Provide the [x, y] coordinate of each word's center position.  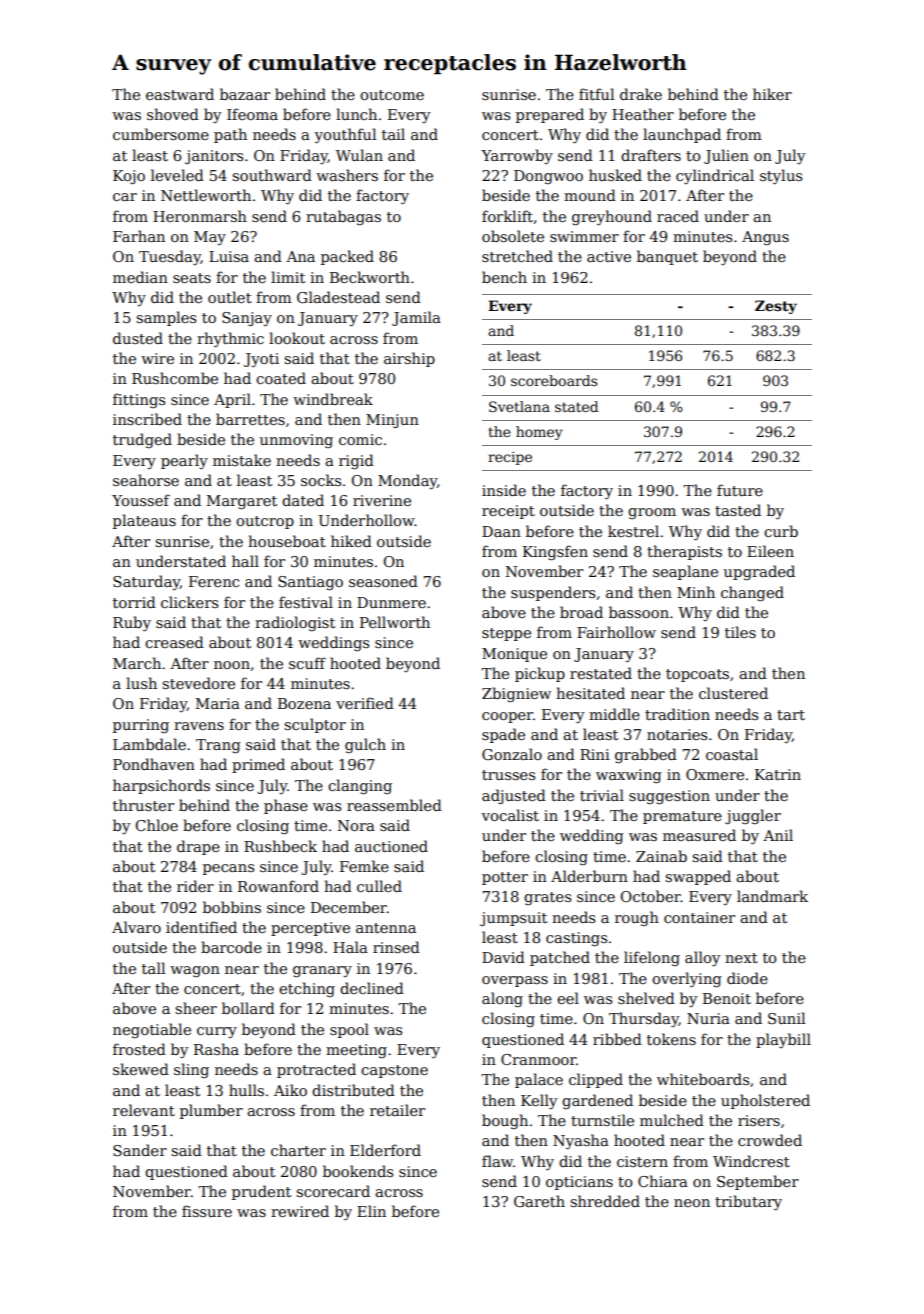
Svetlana [519, 406]
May [210, 238]
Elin [371, 1211]
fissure [207, 1211]
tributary [748, 1203]
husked [615, 175]
